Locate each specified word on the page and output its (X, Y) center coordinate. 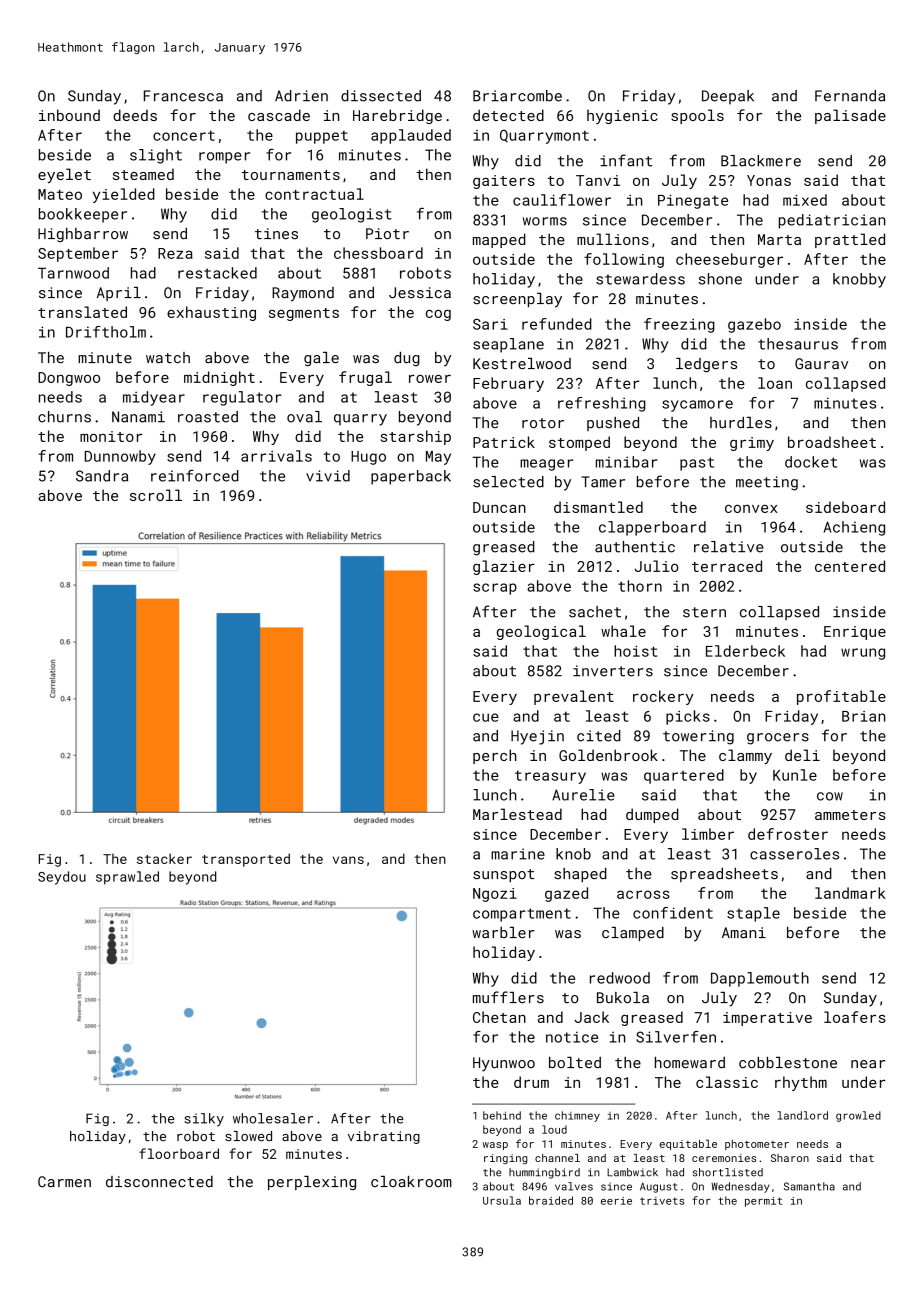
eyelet (64, 175)
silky (204, 1119)
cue (486, 717)
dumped (652, 815)
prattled (850, 240)
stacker (164, 858)
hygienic (622, 116)
